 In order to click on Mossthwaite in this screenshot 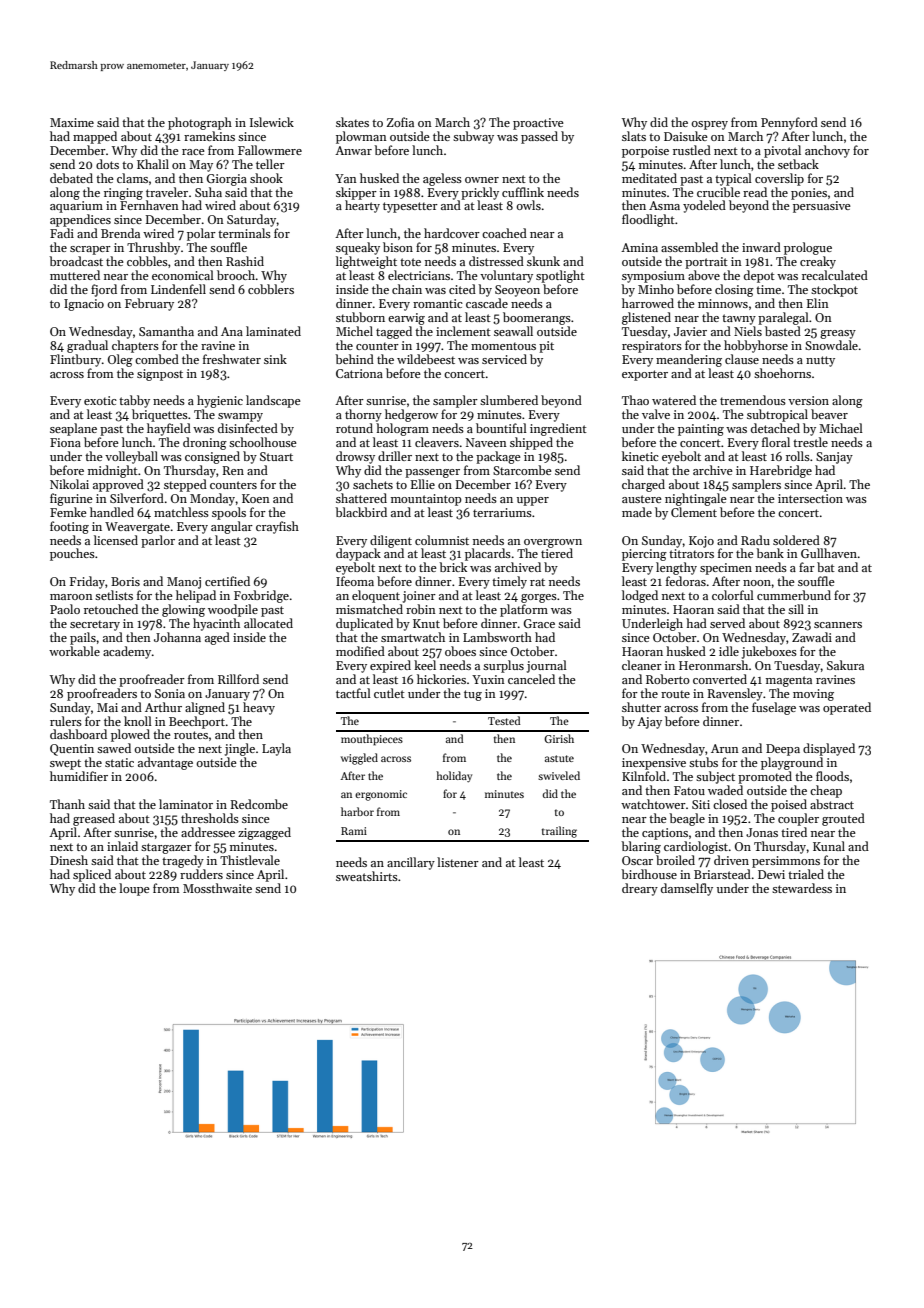, I will do `click(217, 888)`.
